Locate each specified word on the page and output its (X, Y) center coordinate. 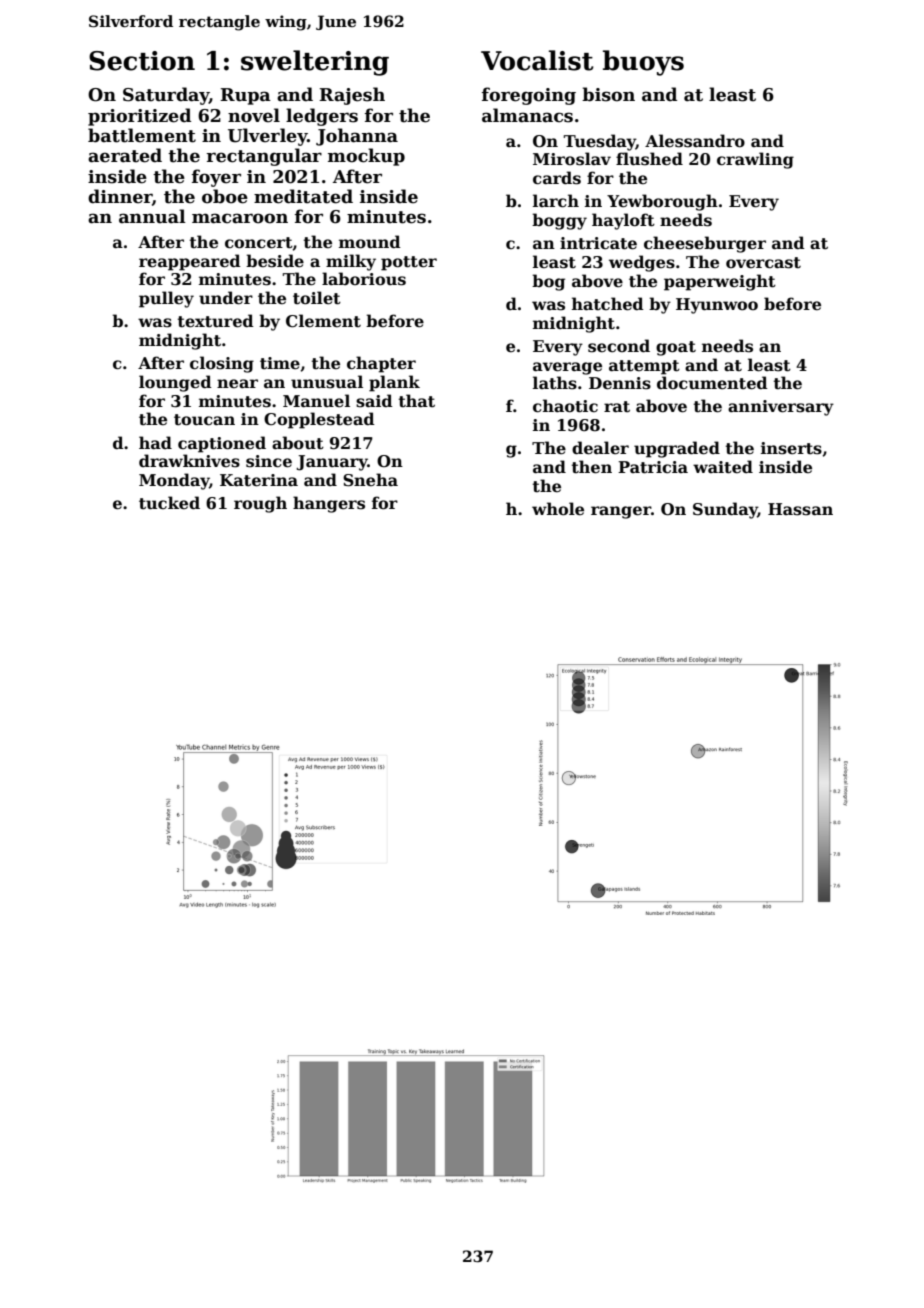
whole (558, 509)
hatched (608, 304)
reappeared (190, 262)
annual (152, 216)
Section (142, 61)
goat (676, 348)
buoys (643, 63)
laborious (364, 279)
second (619, 346)
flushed (649, 159)
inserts (791, 448)
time (280, 363)
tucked (169, 503)
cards (557, 178)
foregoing (529, 96)
